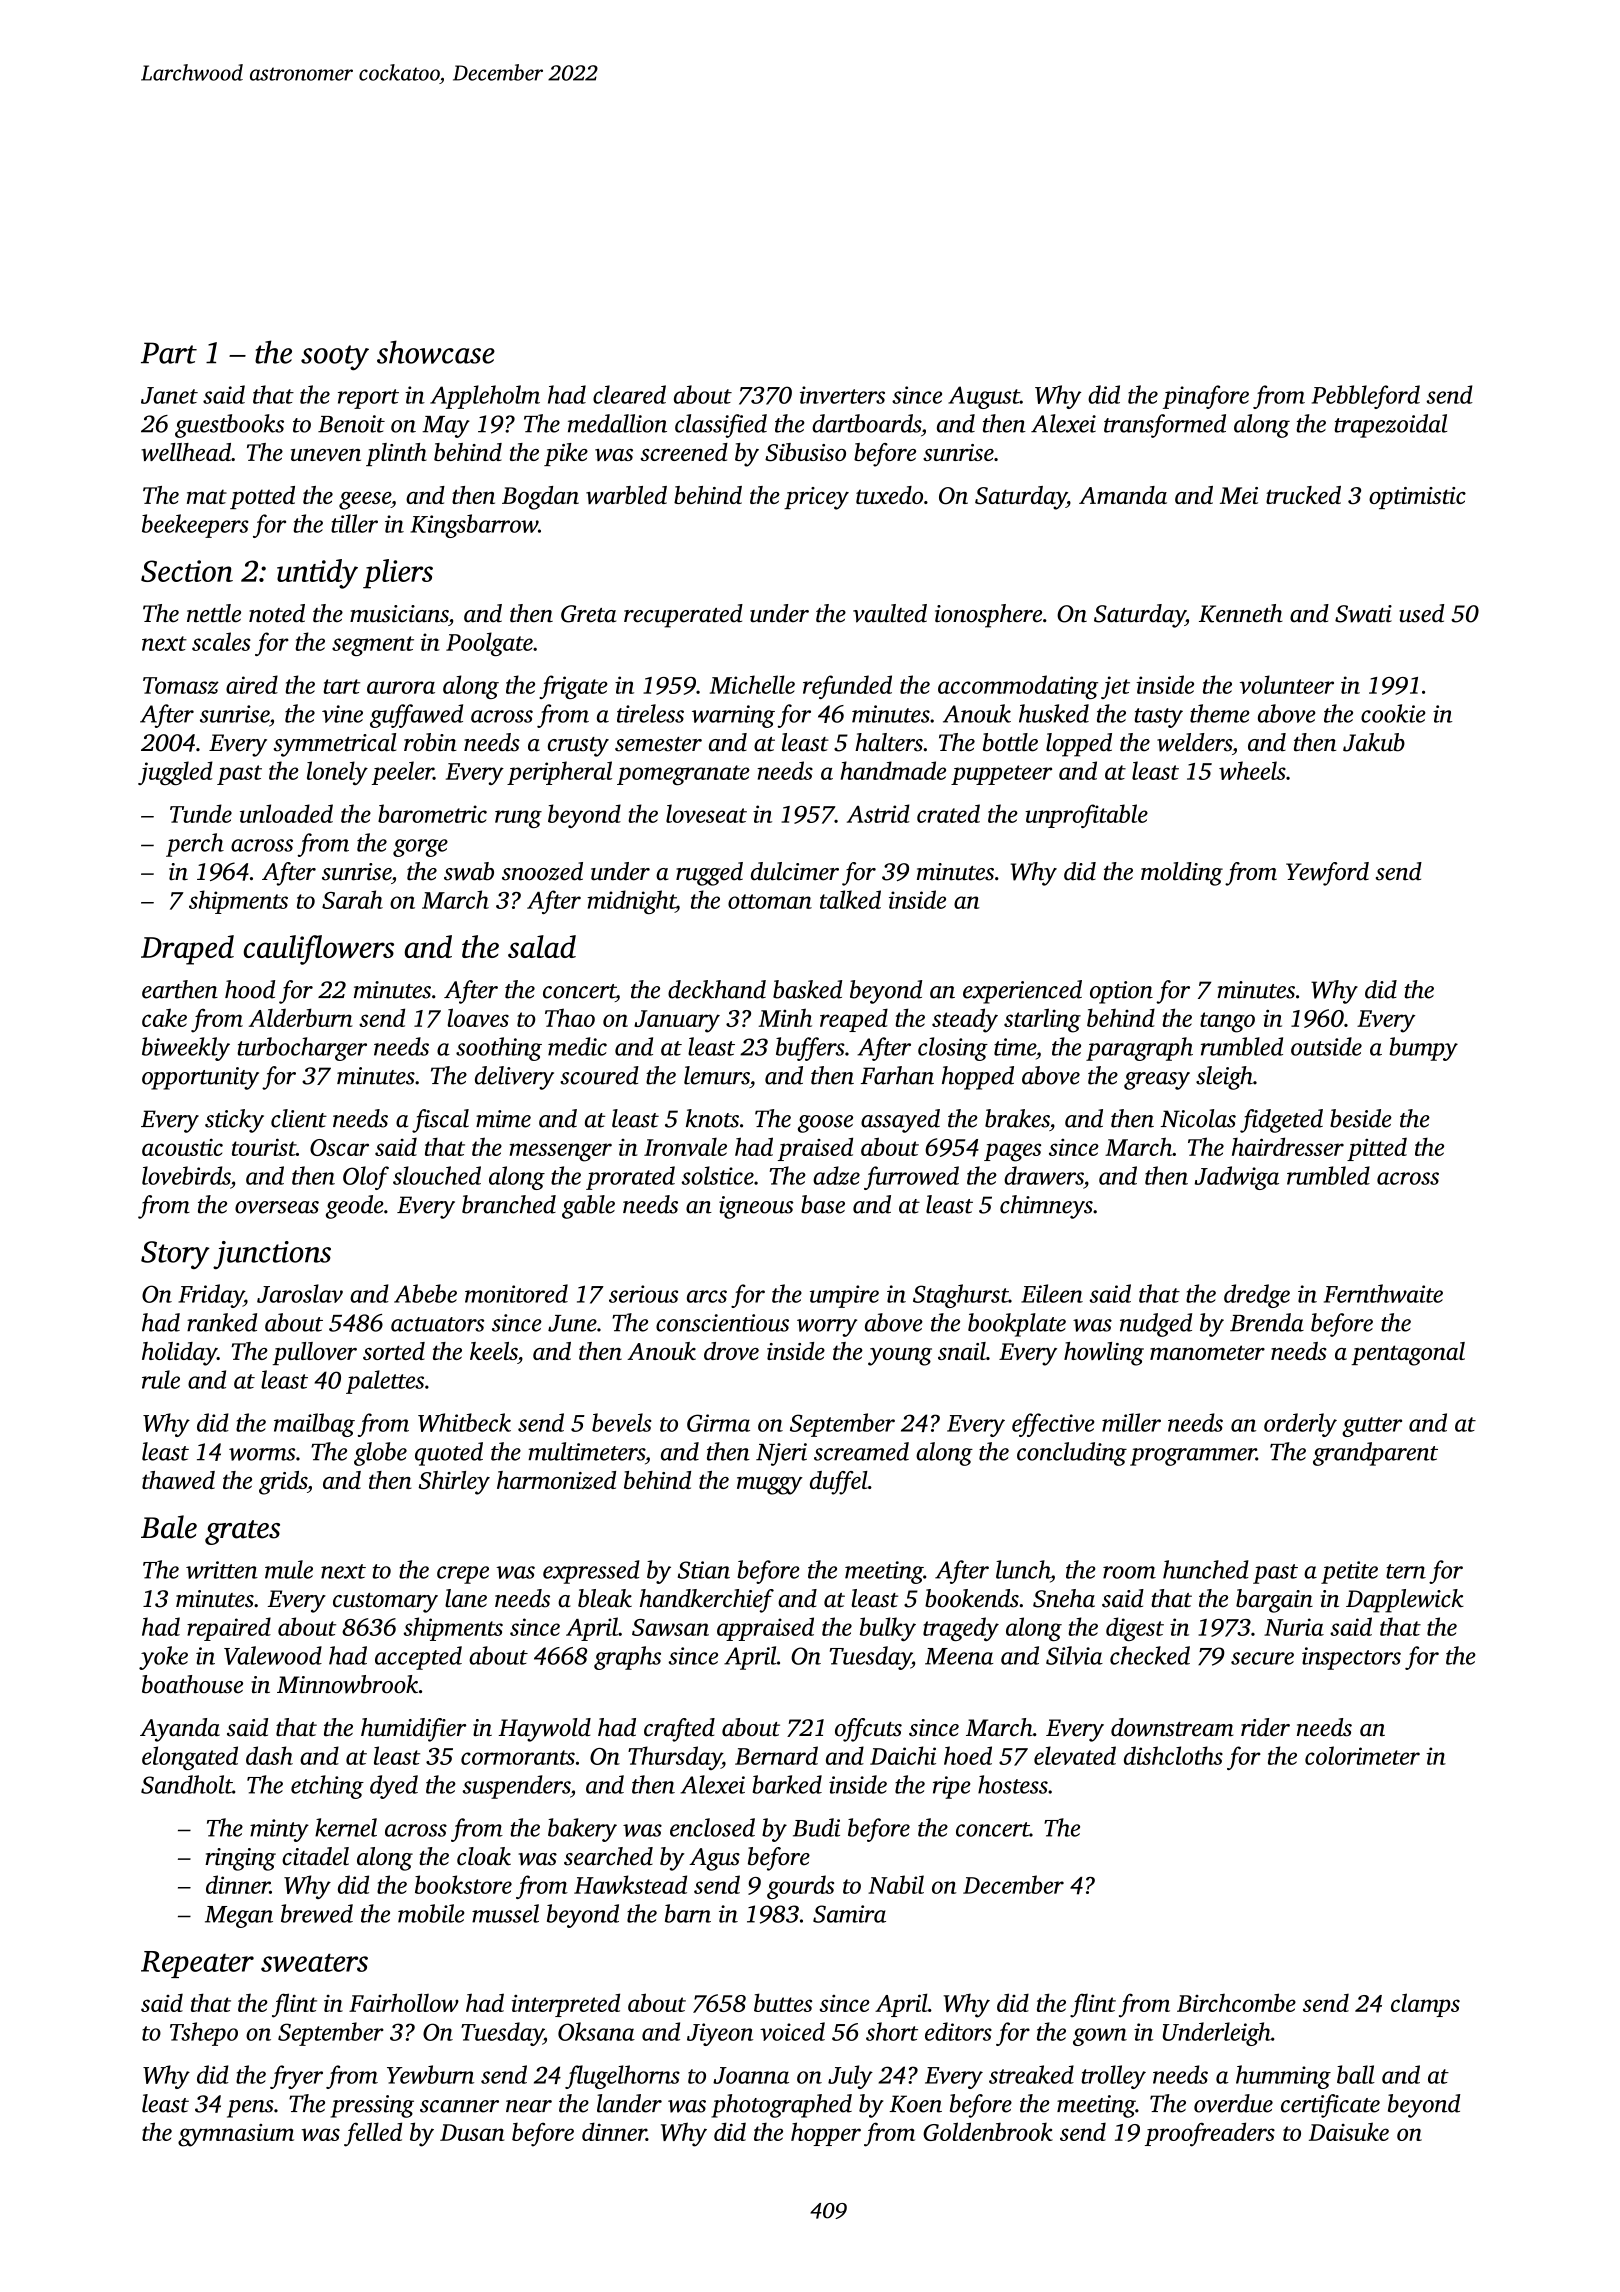 The height and width of the screenshot is (2292, 1620). I want to click on Pebbleford, so click(1366, 397).
